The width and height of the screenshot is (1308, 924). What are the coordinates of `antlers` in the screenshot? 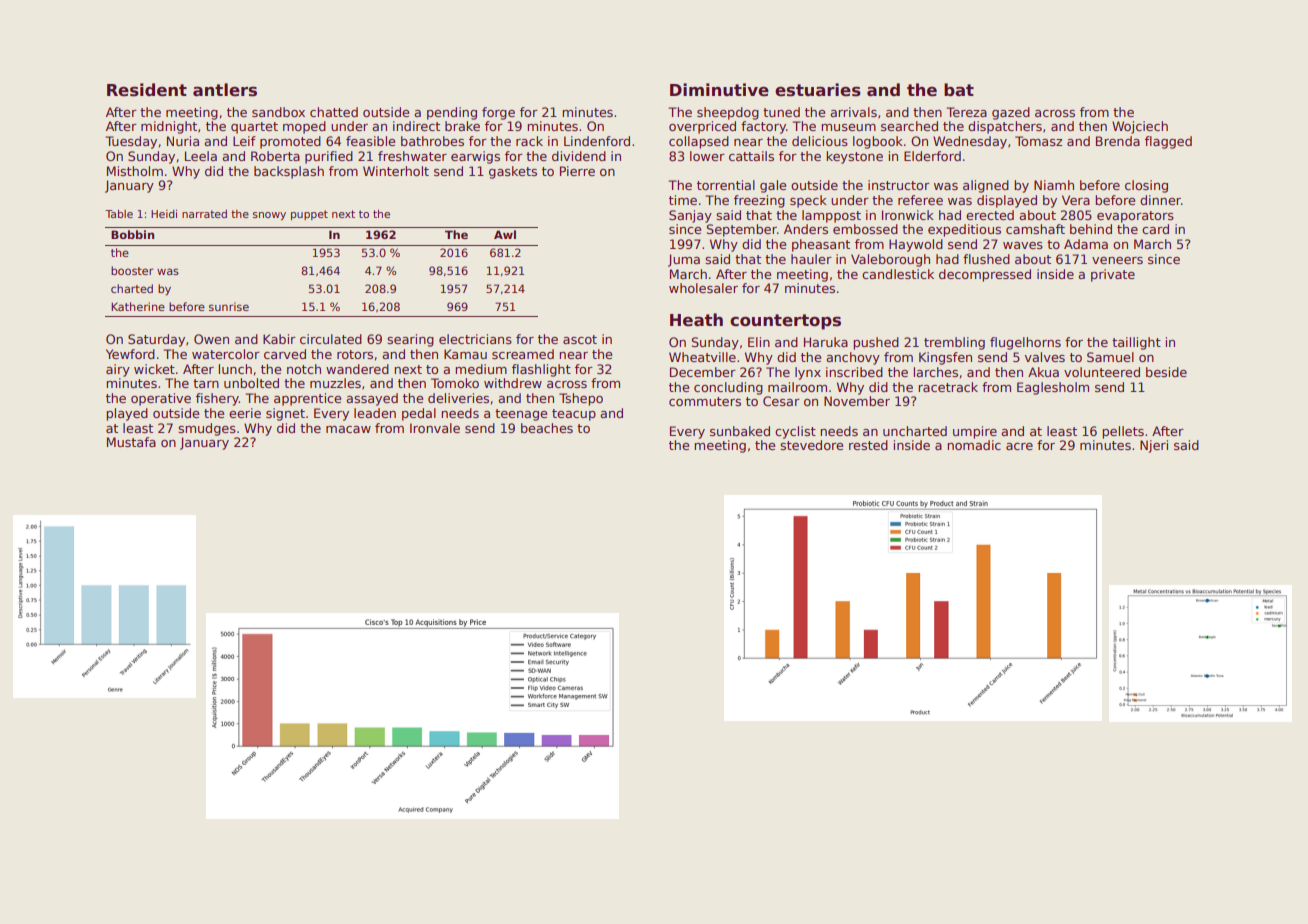 It's located at (225, 90).
